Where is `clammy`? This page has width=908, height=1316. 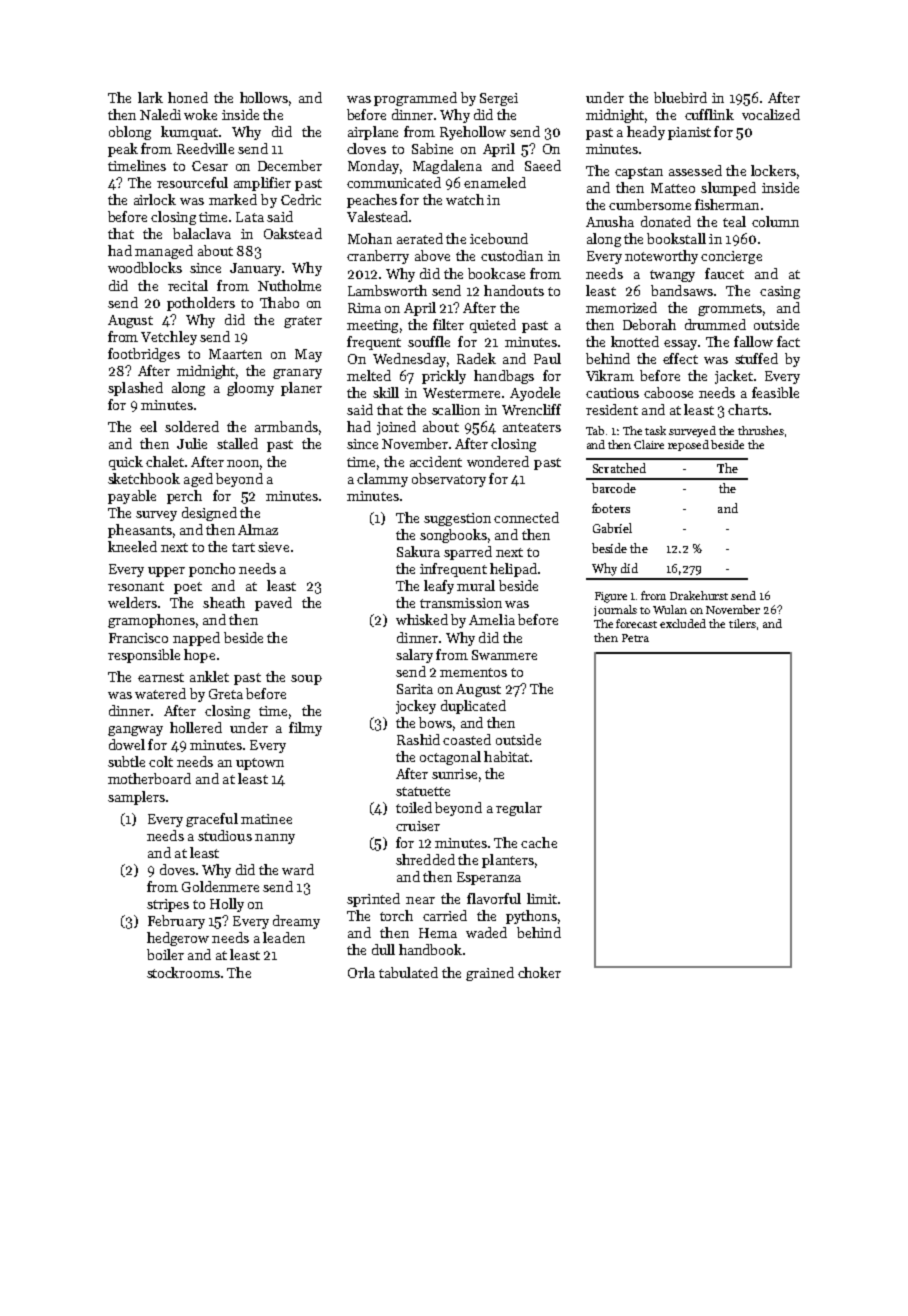
clammy is located at coordinates (382, 480).
